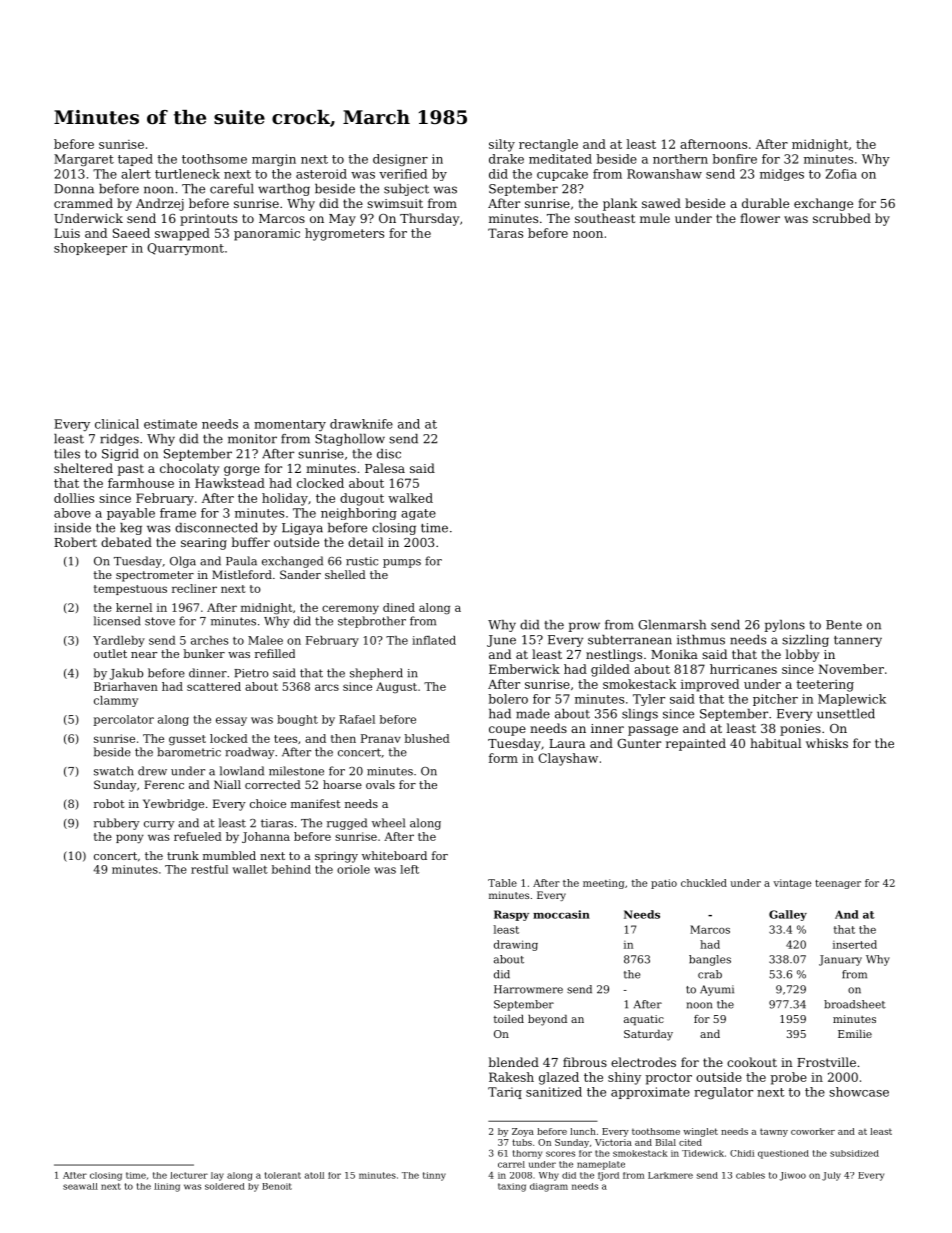  What do you see at coordinates (568, 759) in the page?
I see `Clayshaw` at bounding box center [568, 759].
